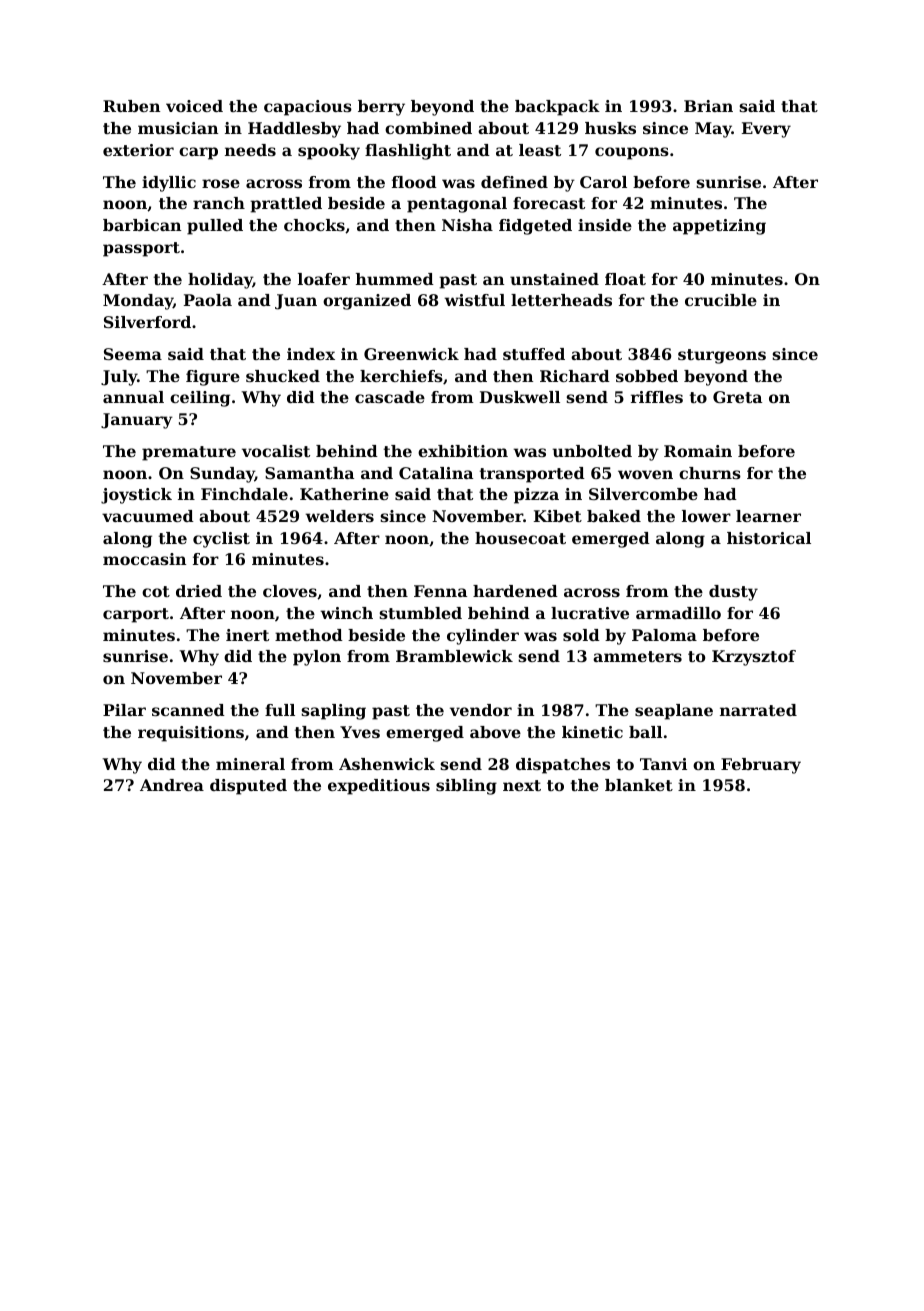 The width and height of the document is (924, 1311). Describe the element at coordinates (515, 591) in the document. I see `hardened` at that location.
